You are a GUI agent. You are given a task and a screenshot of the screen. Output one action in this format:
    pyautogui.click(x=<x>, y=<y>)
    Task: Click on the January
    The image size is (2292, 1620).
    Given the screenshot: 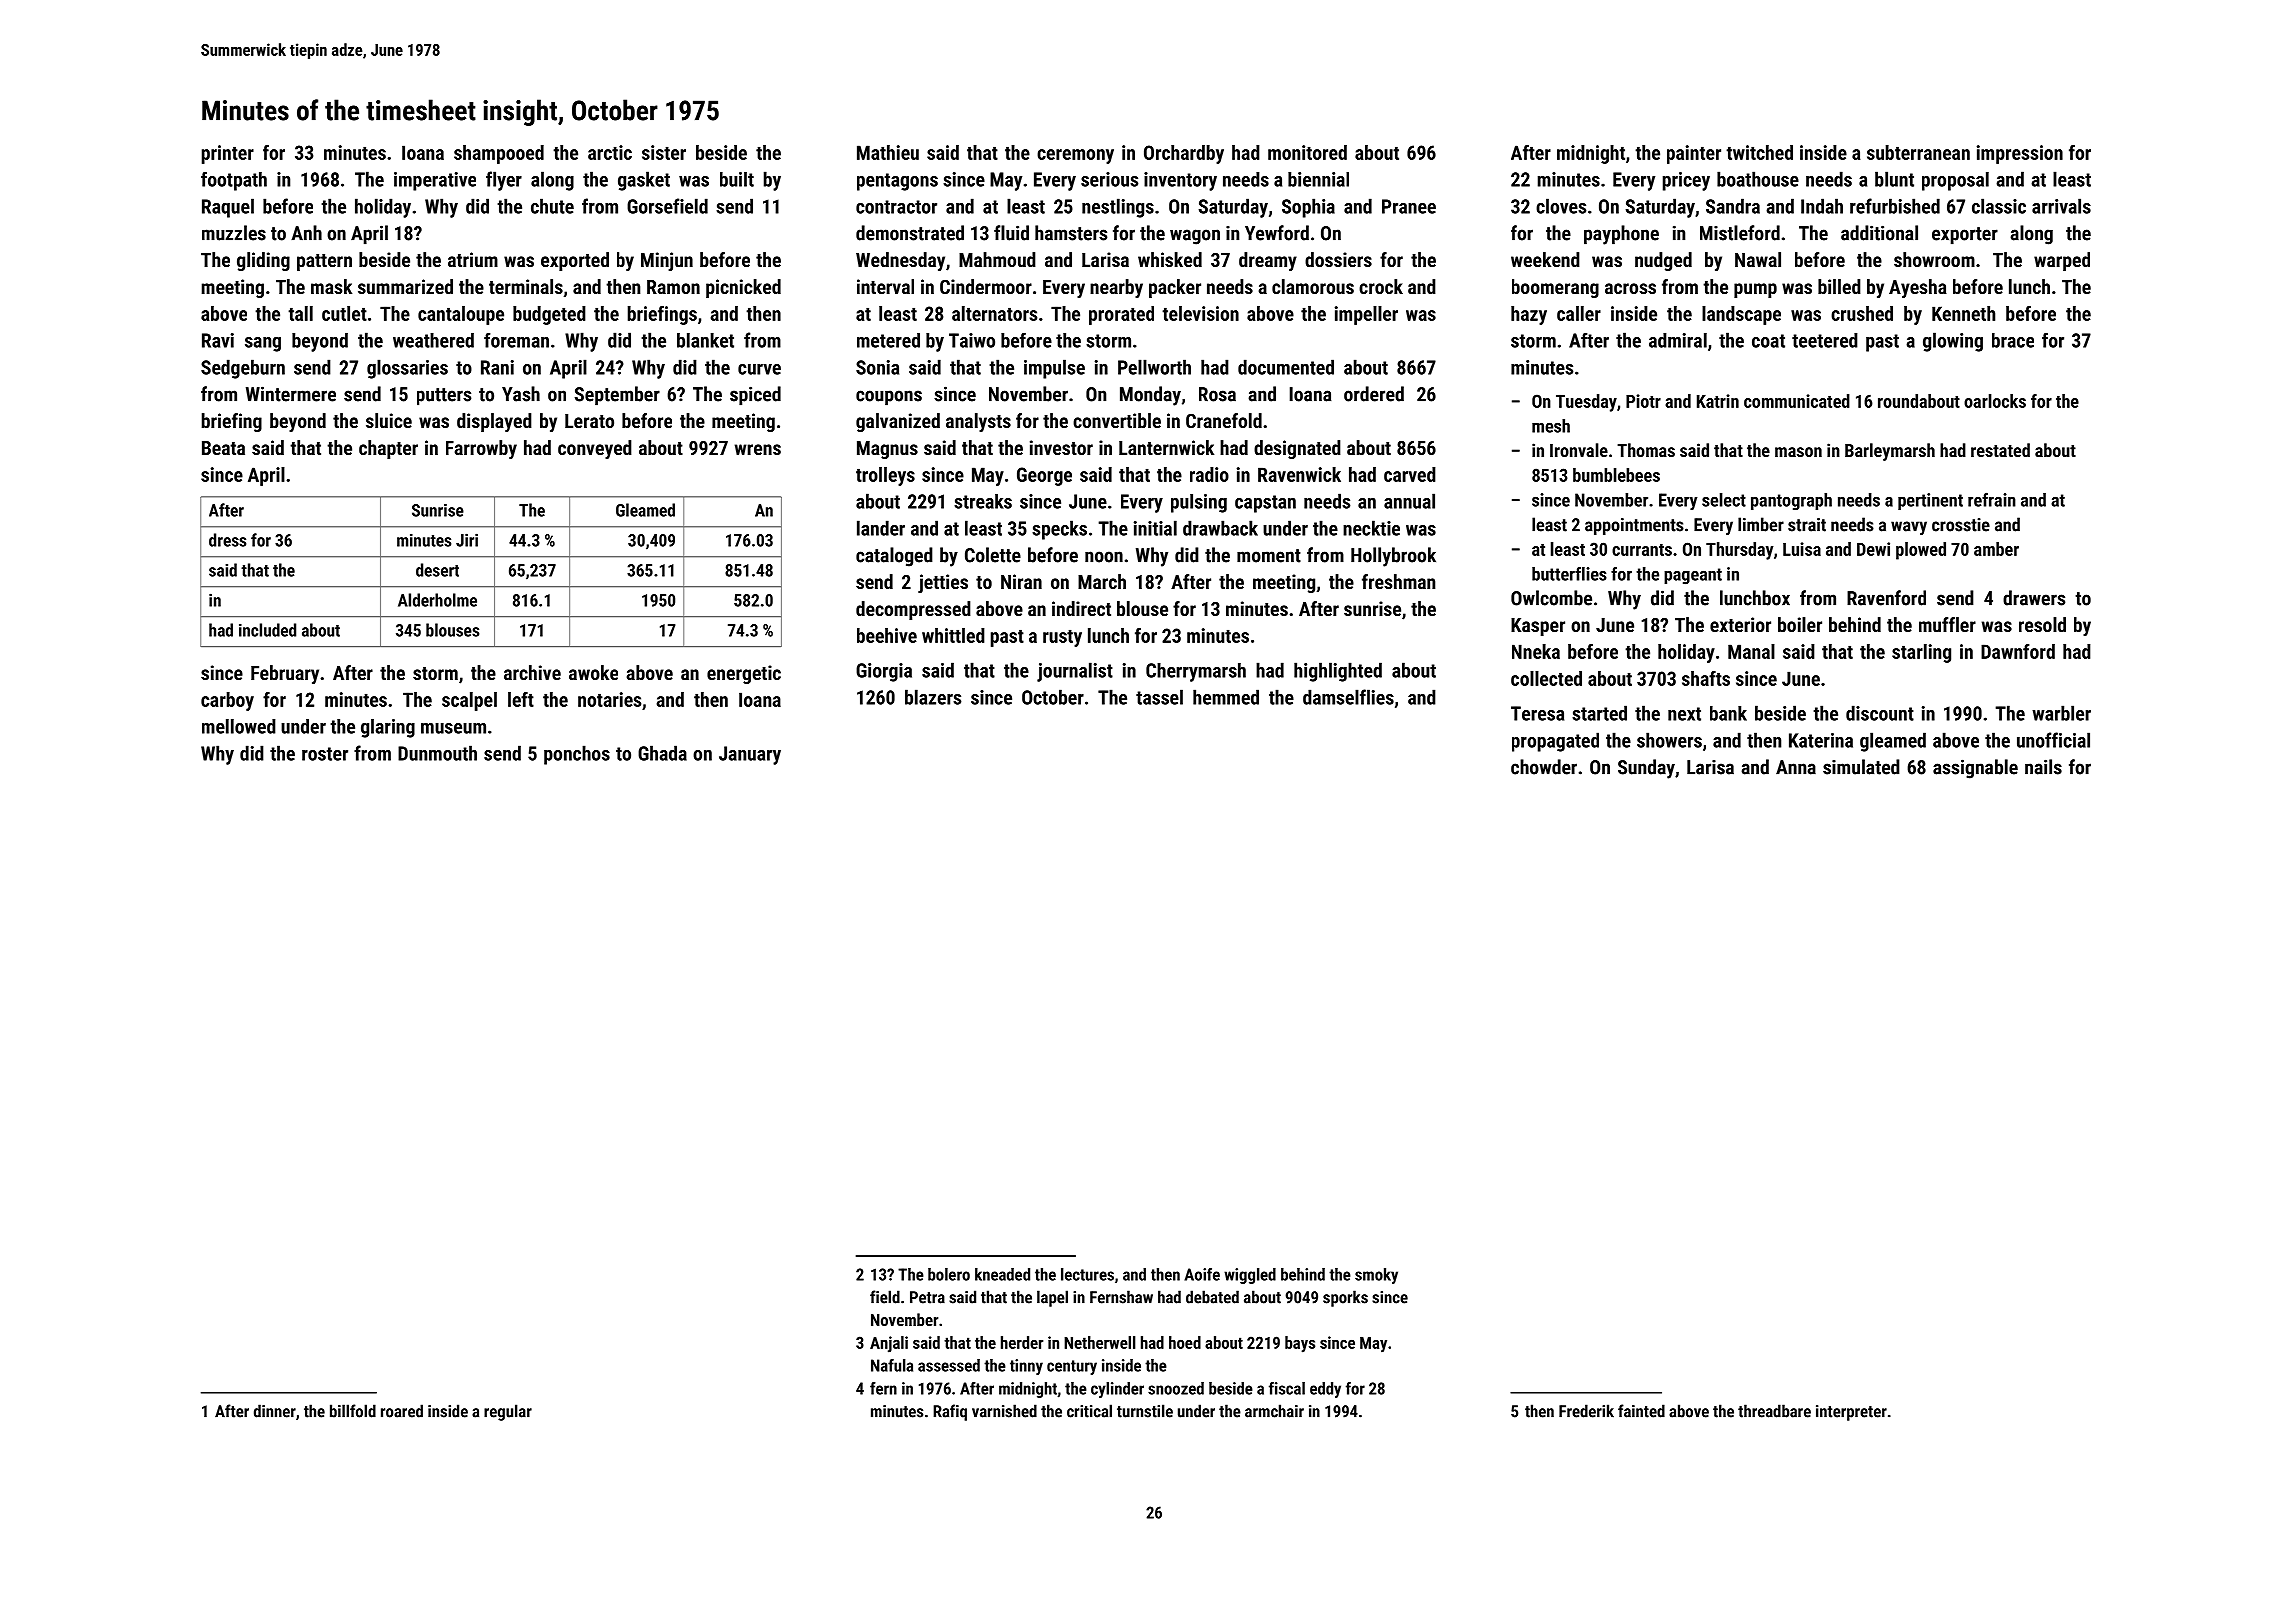 What is the action you would take?
    pyautogui.click(x=750, y=755)
